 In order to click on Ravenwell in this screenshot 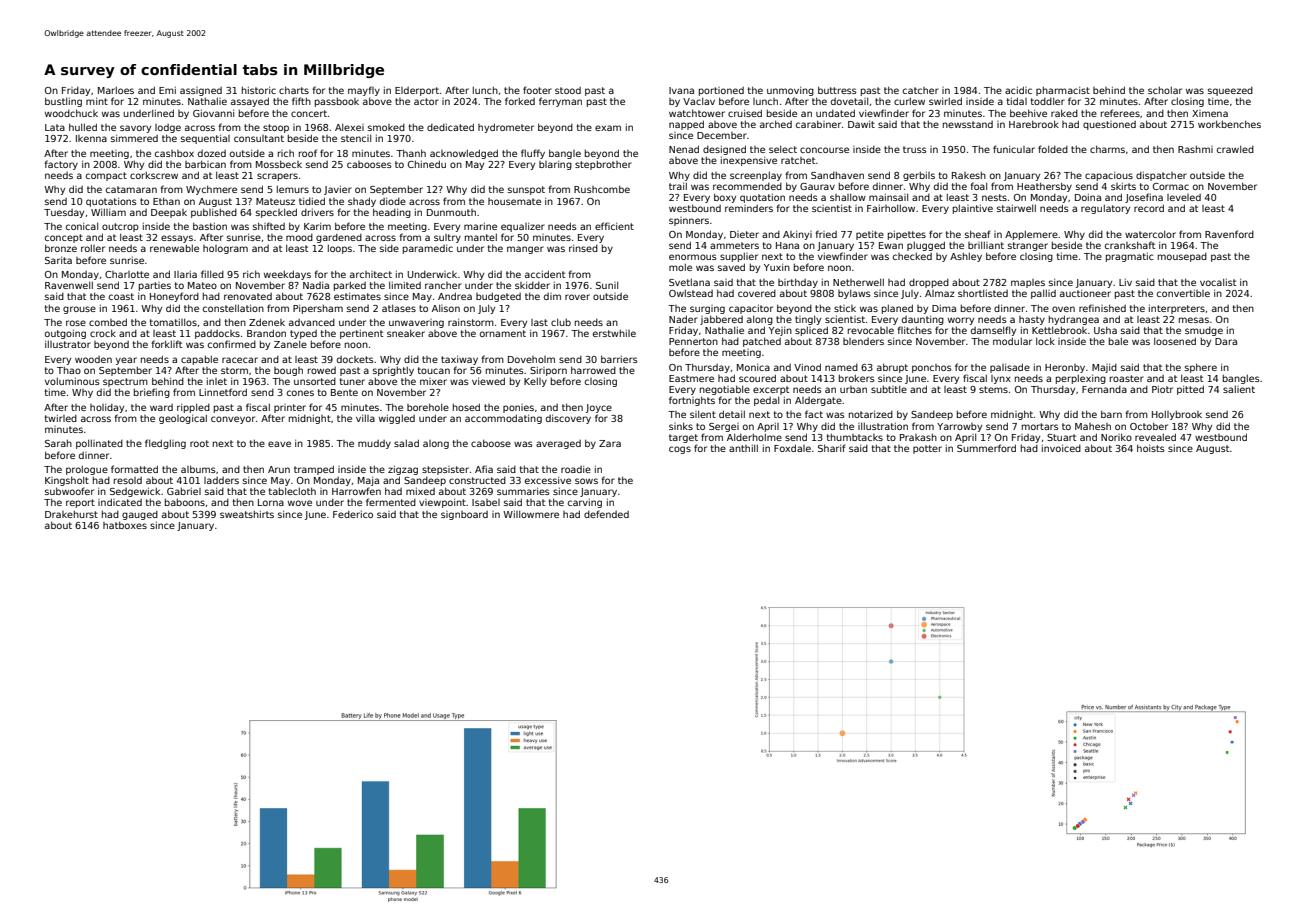, I will do `click(69, 285)`.
